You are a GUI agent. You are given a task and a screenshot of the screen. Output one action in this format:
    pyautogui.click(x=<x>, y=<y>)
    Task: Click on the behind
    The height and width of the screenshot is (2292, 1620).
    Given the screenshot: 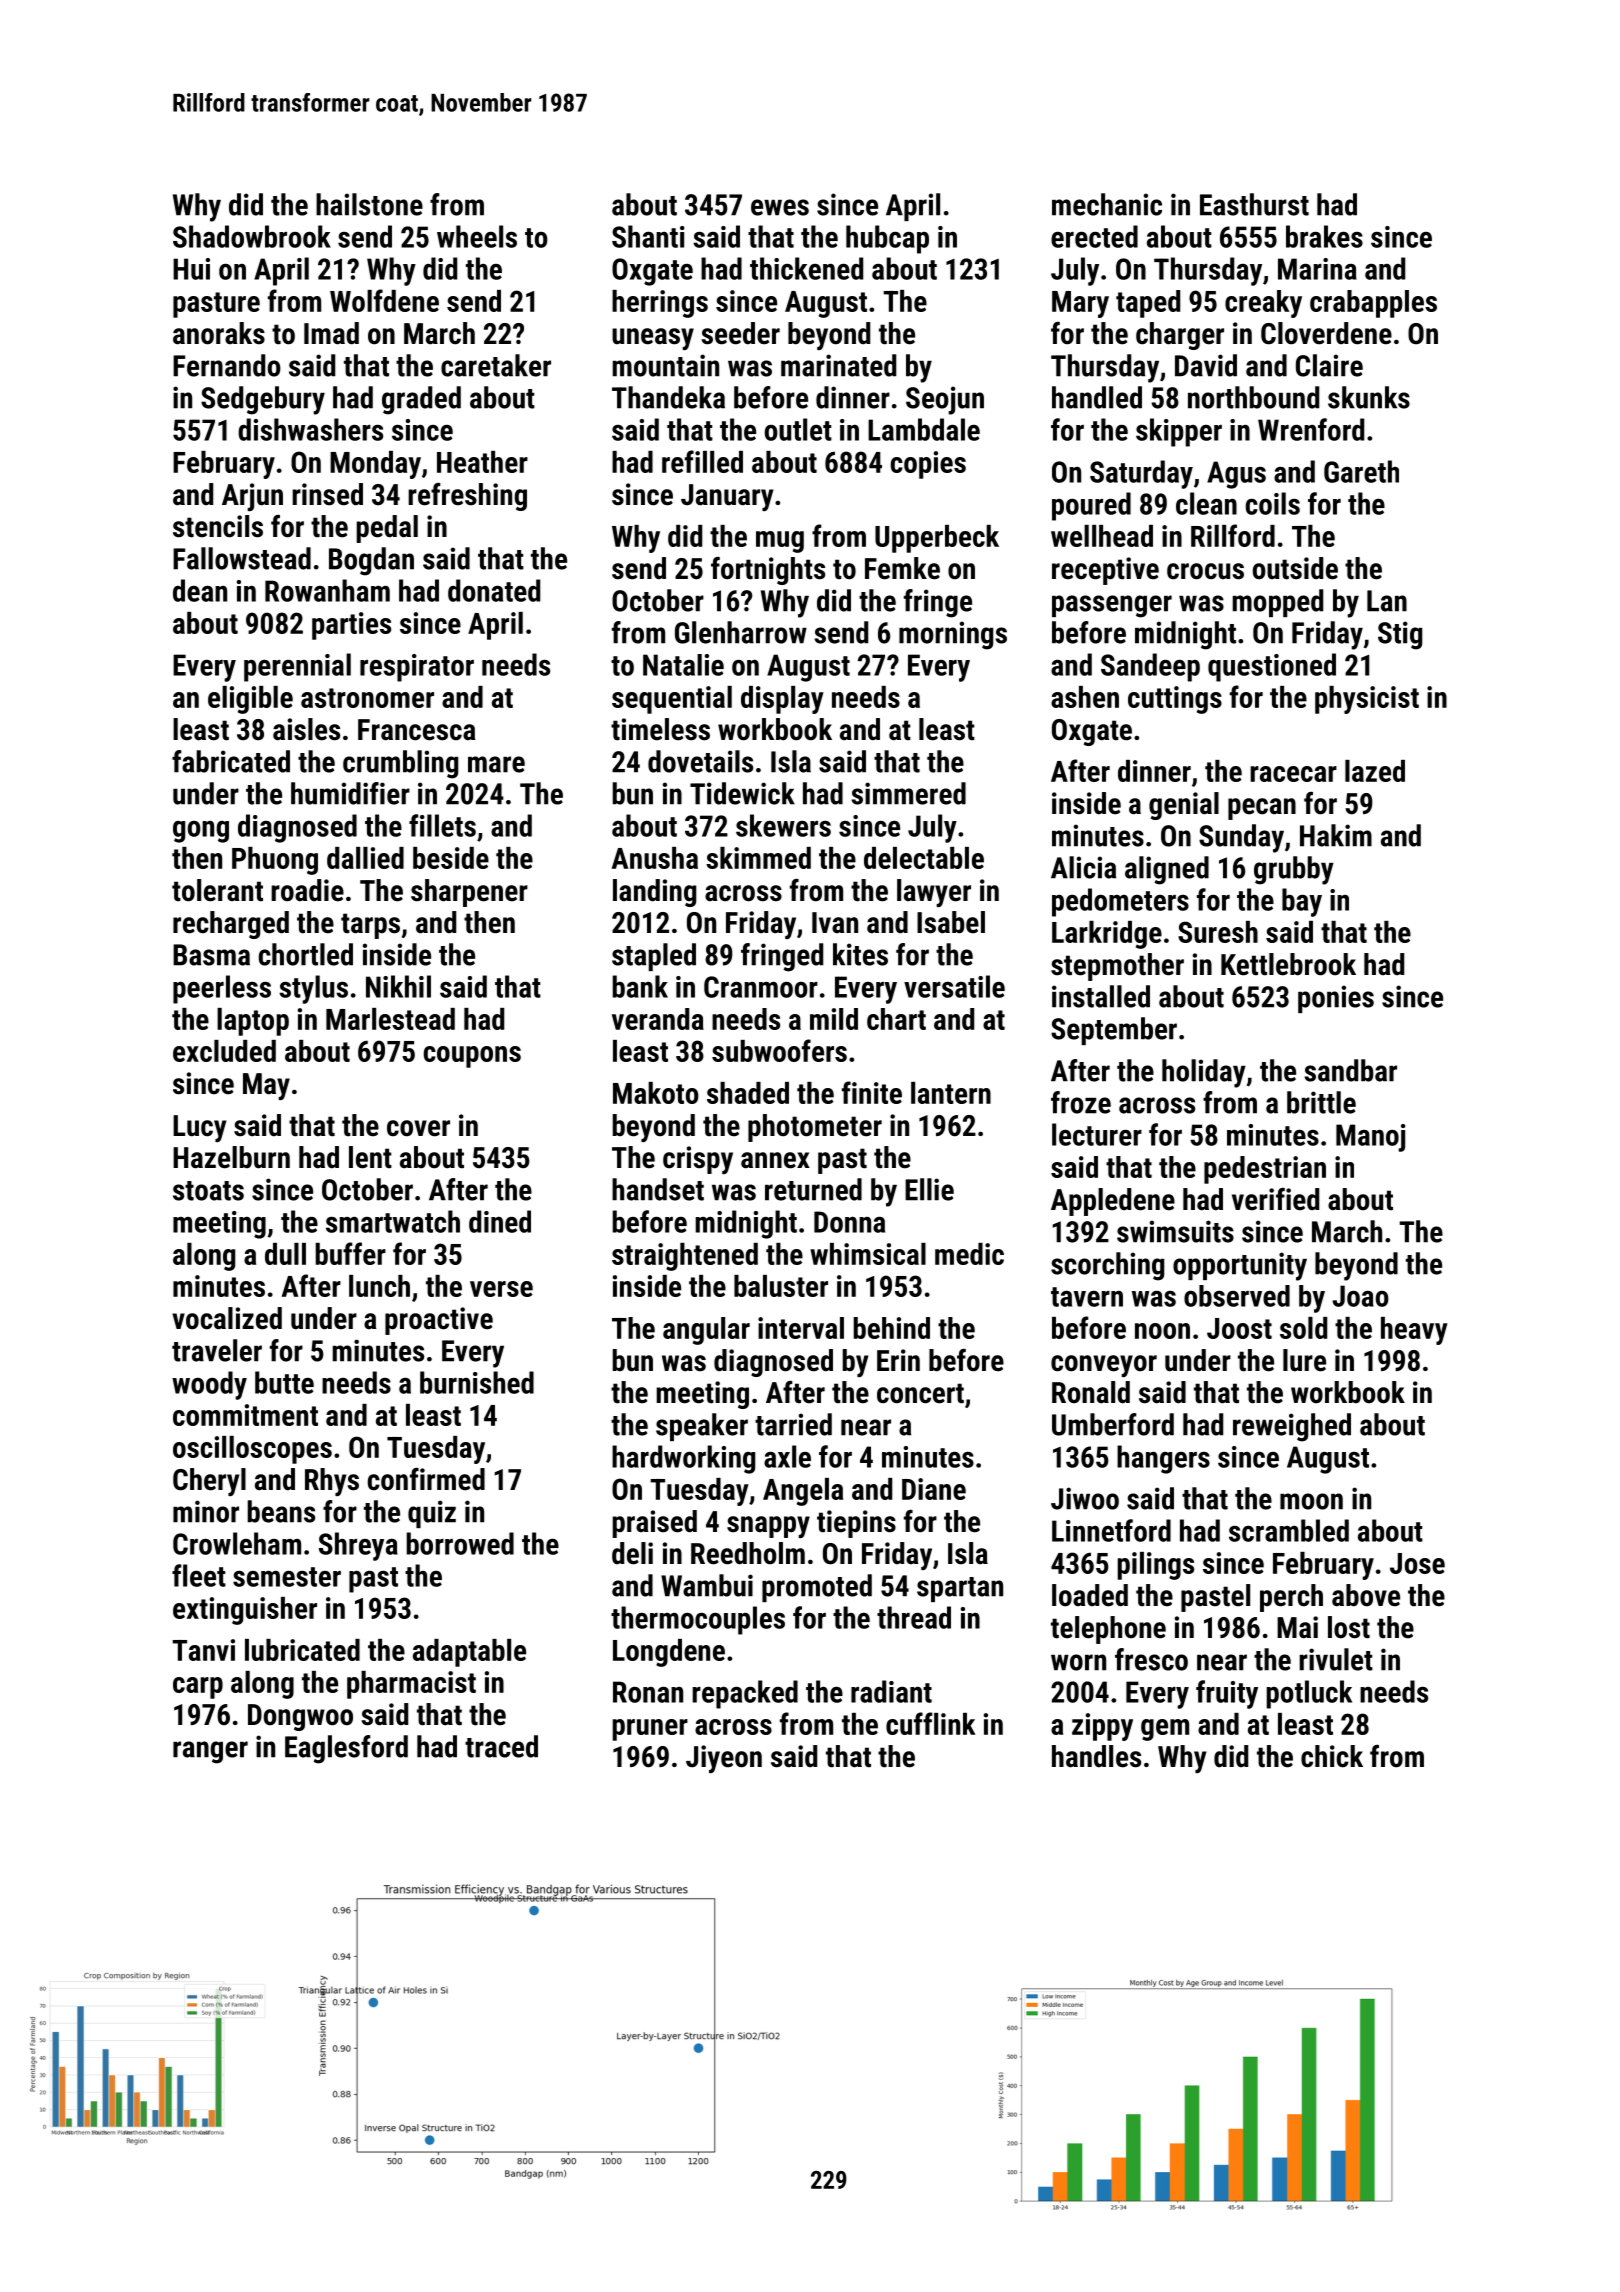 What is the action you would take?
    pyautogui.click(x=891, y=1328)
